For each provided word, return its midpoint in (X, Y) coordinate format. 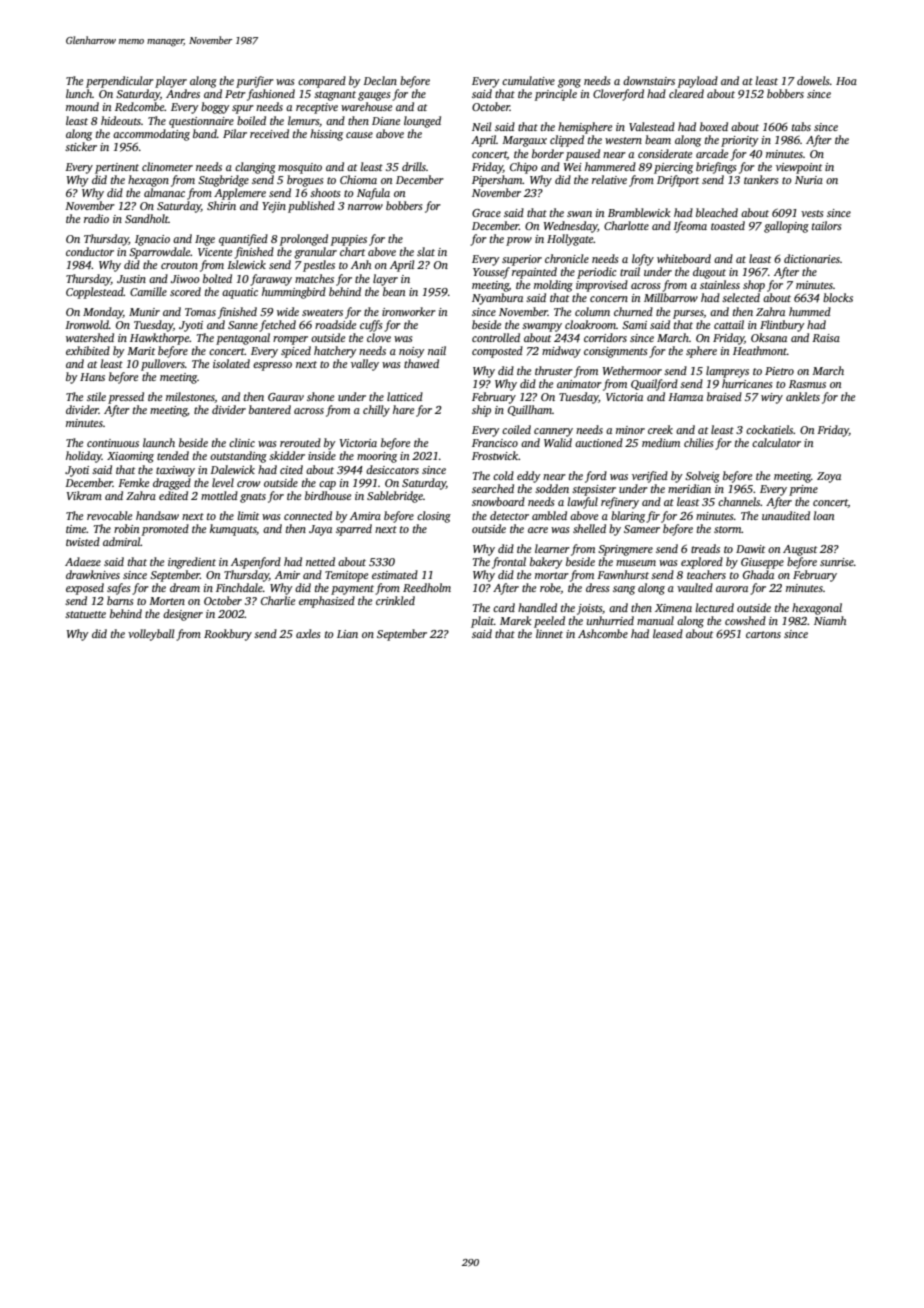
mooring (377, 457)
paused (583, 155)
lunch (79, 93)
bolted (217, 278)
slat (426, 251)
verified (650, 477)
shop (754, 286)
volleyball (151, 635)
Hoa (846, 81)
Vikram (84, 495)
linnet (549, 633)
